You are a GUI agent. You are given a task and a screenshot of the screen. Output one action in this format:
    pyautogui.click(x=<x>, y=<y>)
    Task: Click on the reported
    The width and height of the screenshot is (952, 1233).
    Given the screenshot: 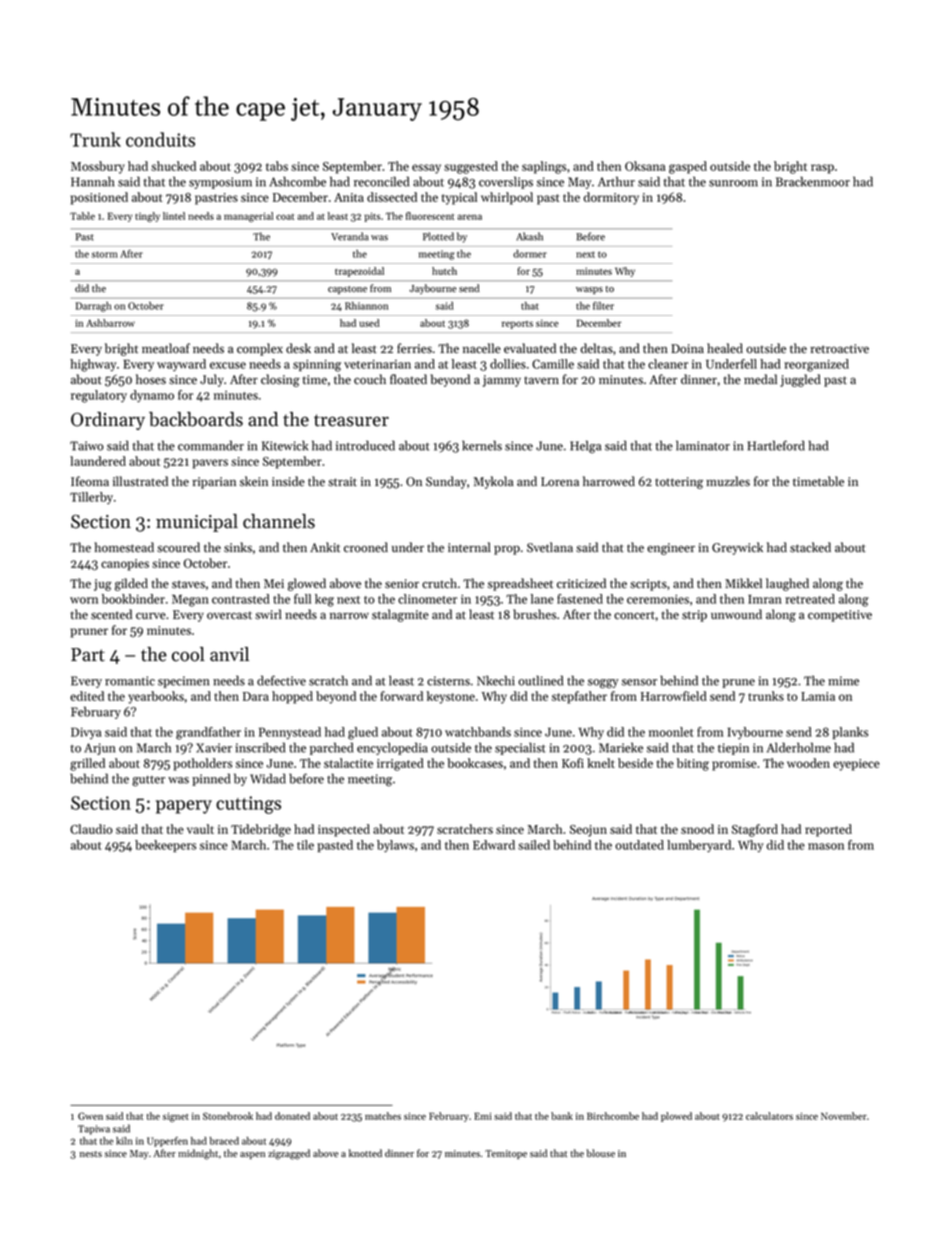 What is the action you would take?
    pyautogui.click(x=828, y=830)
